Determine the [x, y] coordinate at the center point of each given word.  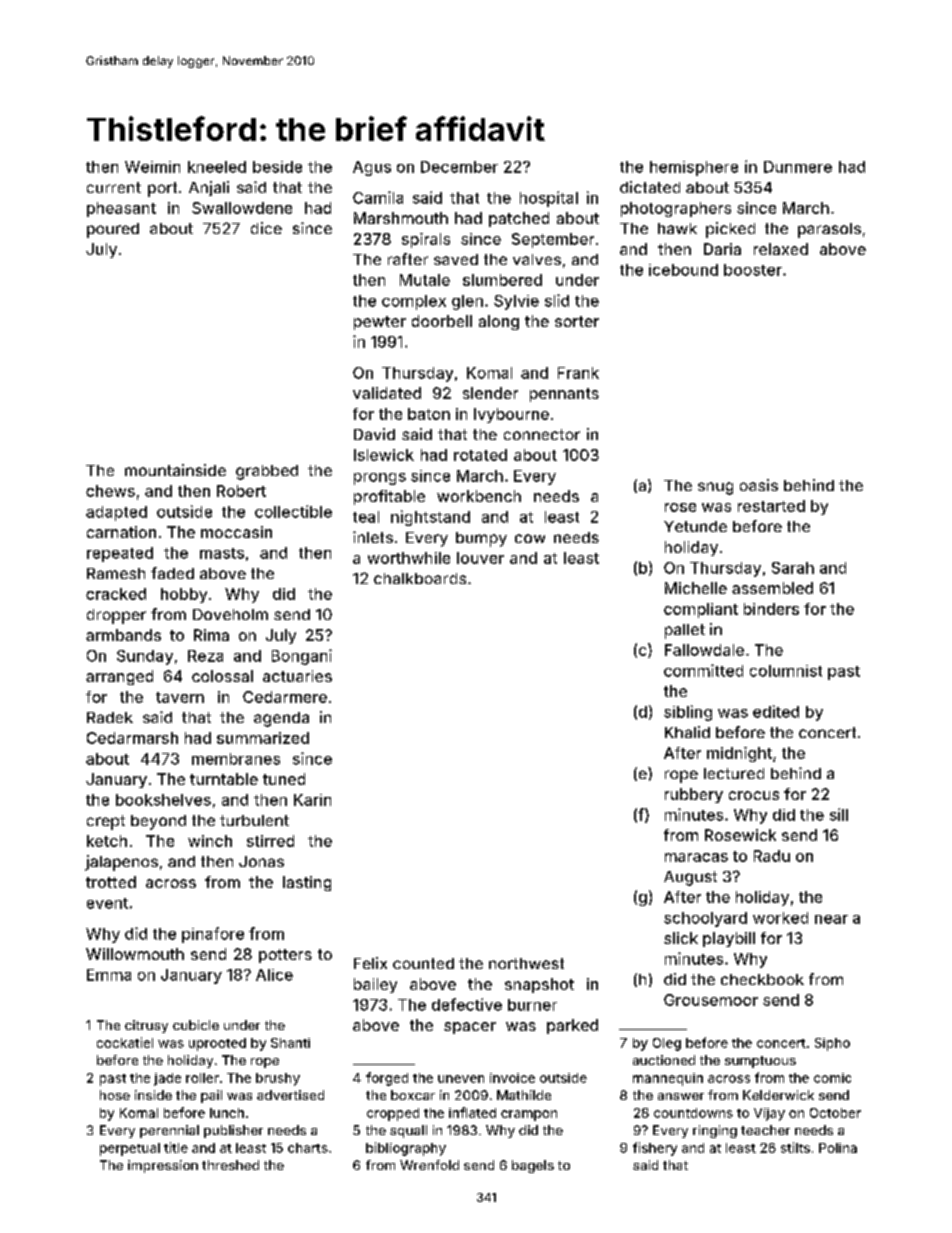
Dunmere [798, 167]
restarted [771, 506]
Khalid [687, 732]
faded [172, 573]
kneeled [217, 167]
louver [480, 558]
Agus [372, 168]
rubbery [694, 795]
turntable [224, 779]
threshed [230, 1165]
